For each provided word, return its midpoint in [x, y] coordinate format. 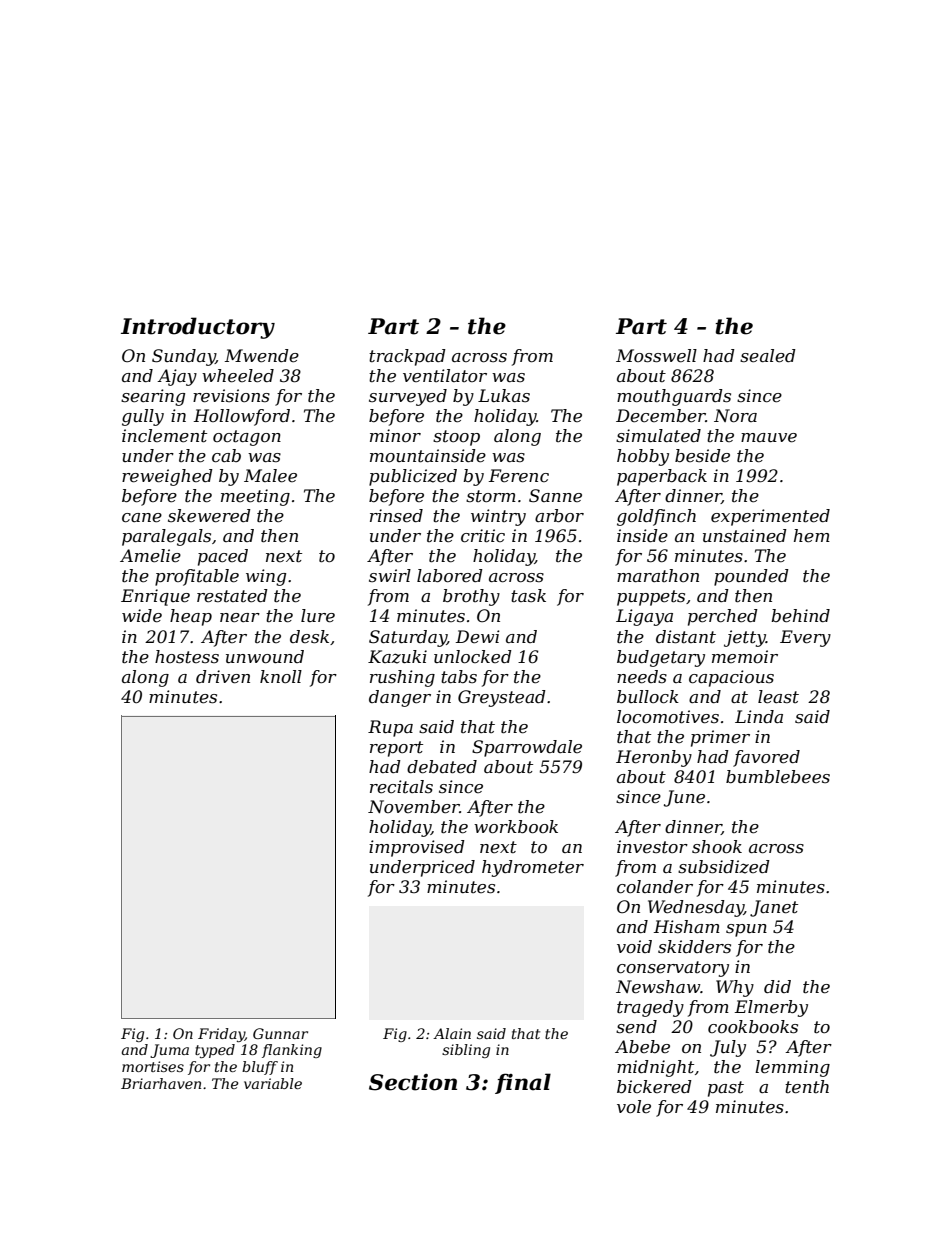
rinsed [396, 516]
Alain [452, 1033]
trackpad [407, 357]
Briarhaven [161, 1083]
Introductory [198, 328]
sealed [768, 356]
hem [812, 536]
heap [191, 617]
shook [717, 847]
